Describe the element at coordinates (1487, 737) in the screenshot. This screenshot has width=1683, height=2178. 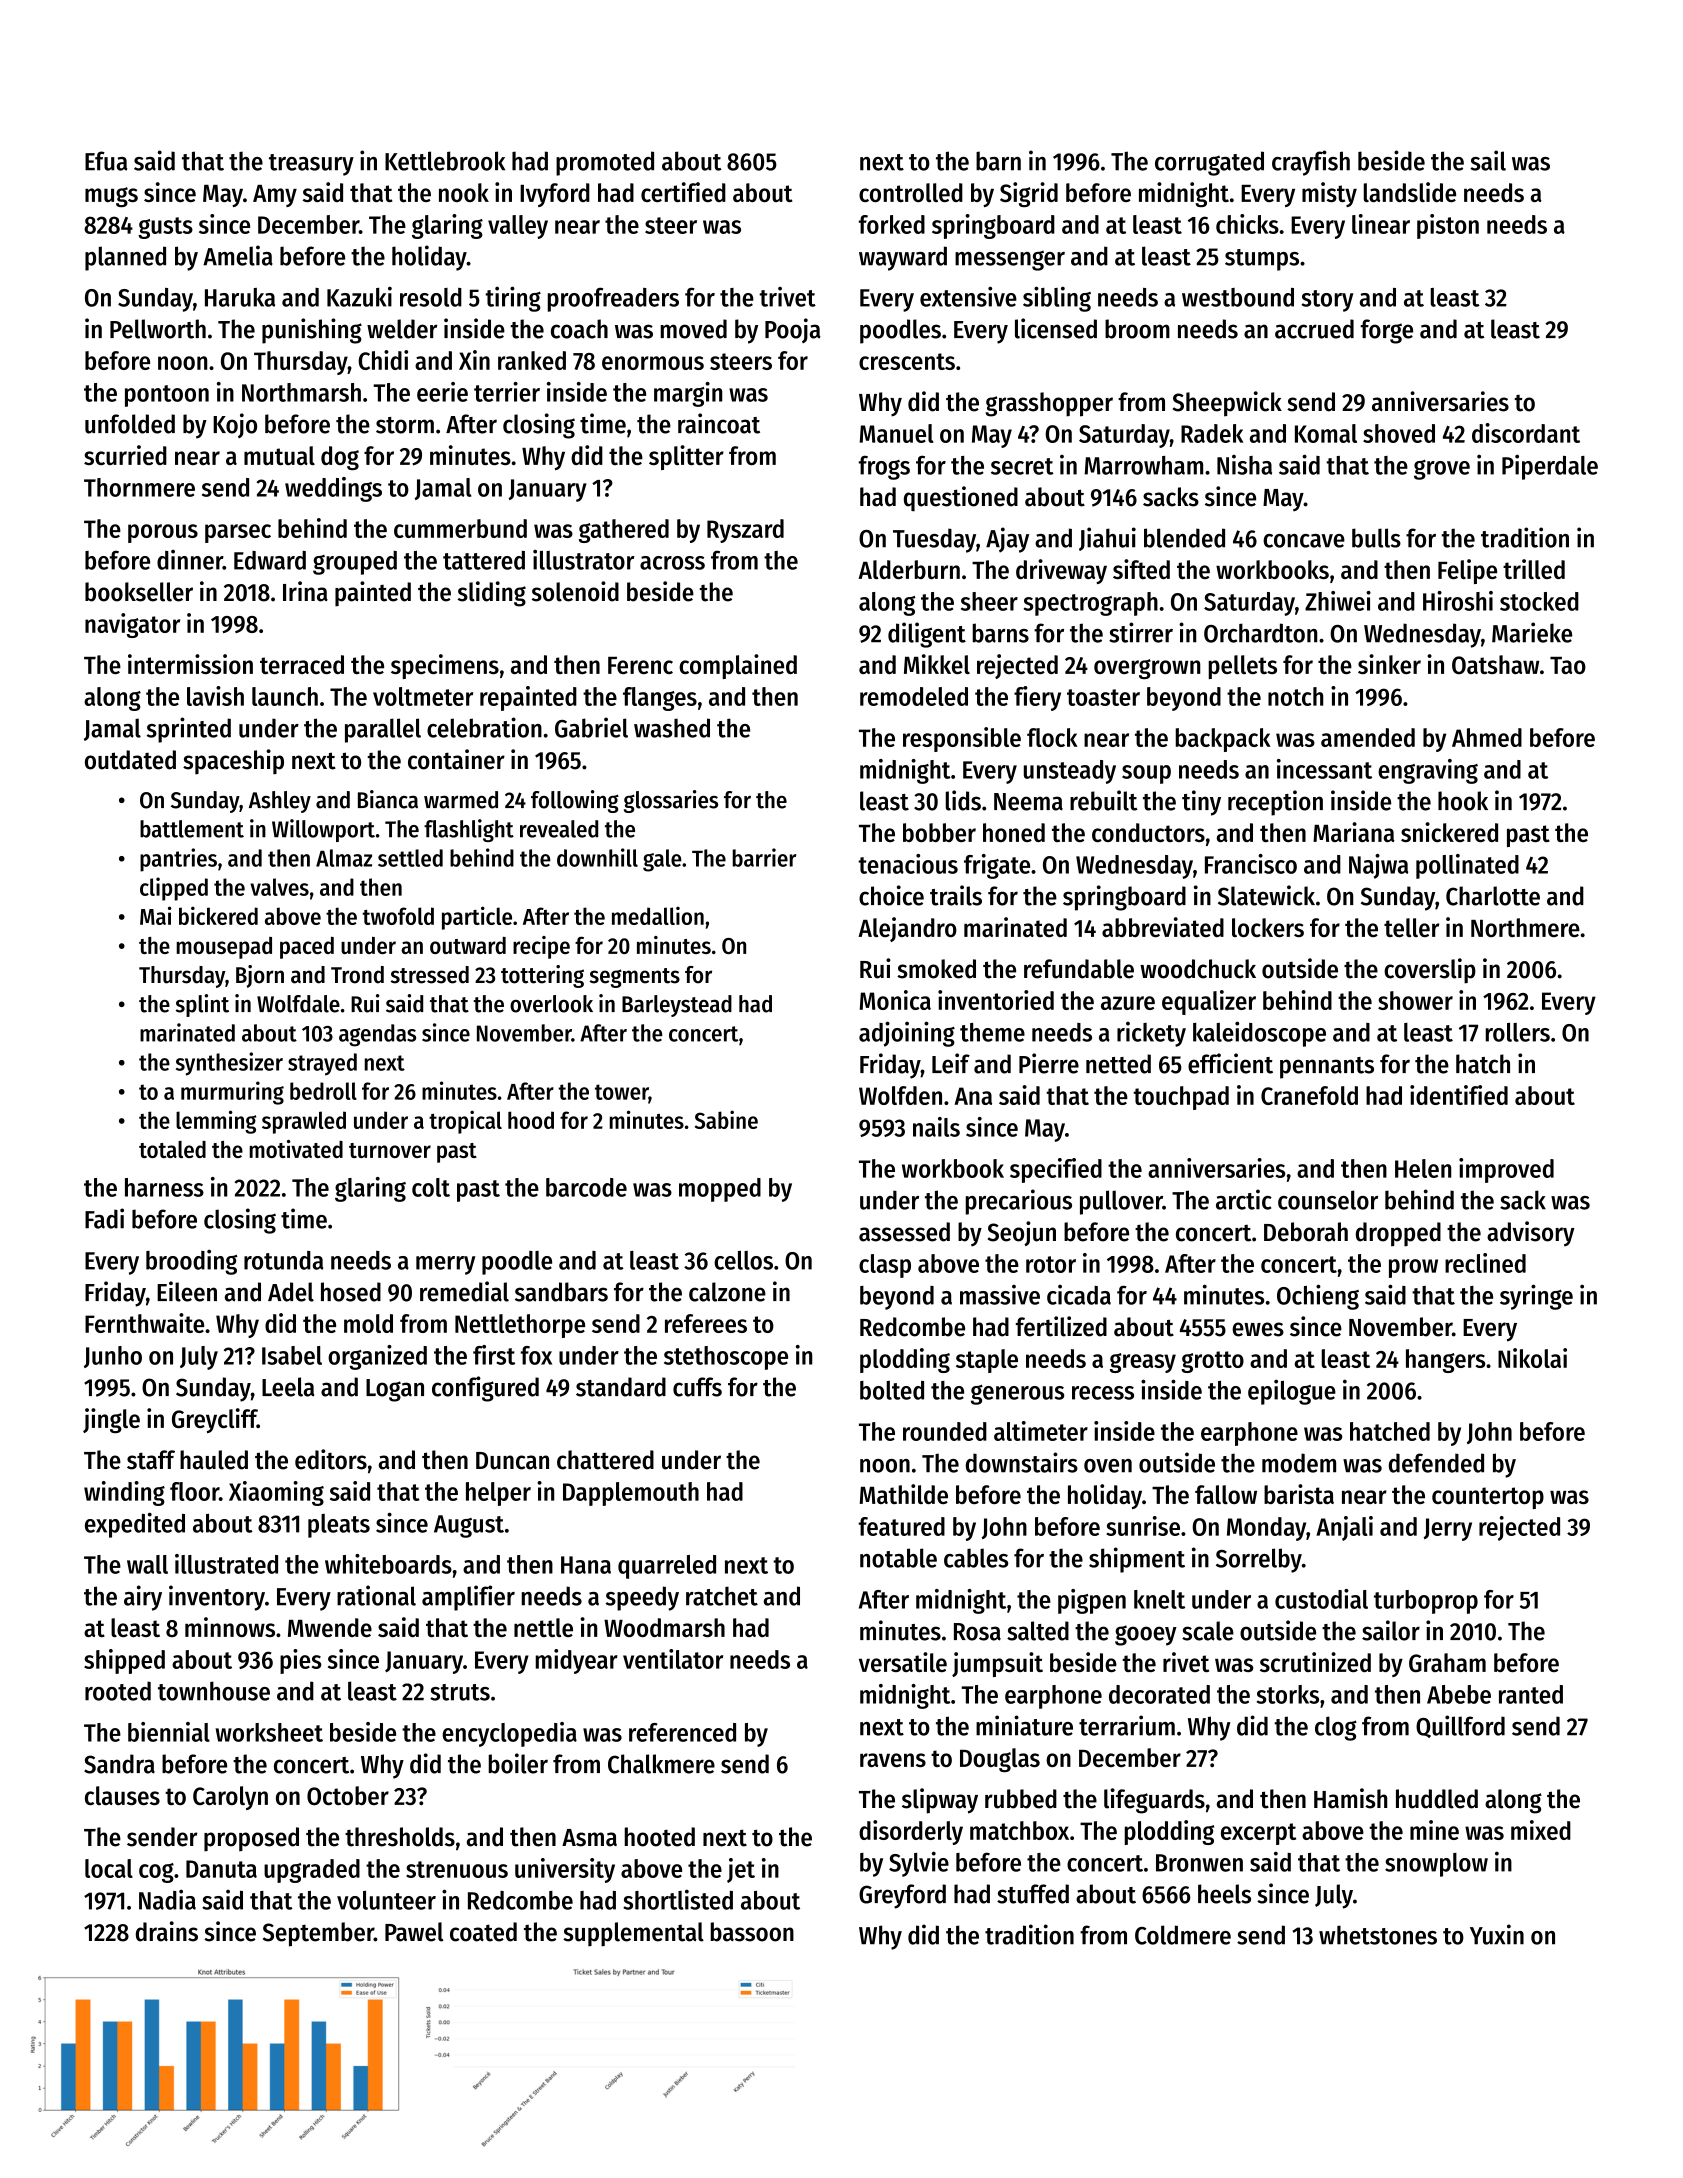
I see `Ahmed` at that location.
